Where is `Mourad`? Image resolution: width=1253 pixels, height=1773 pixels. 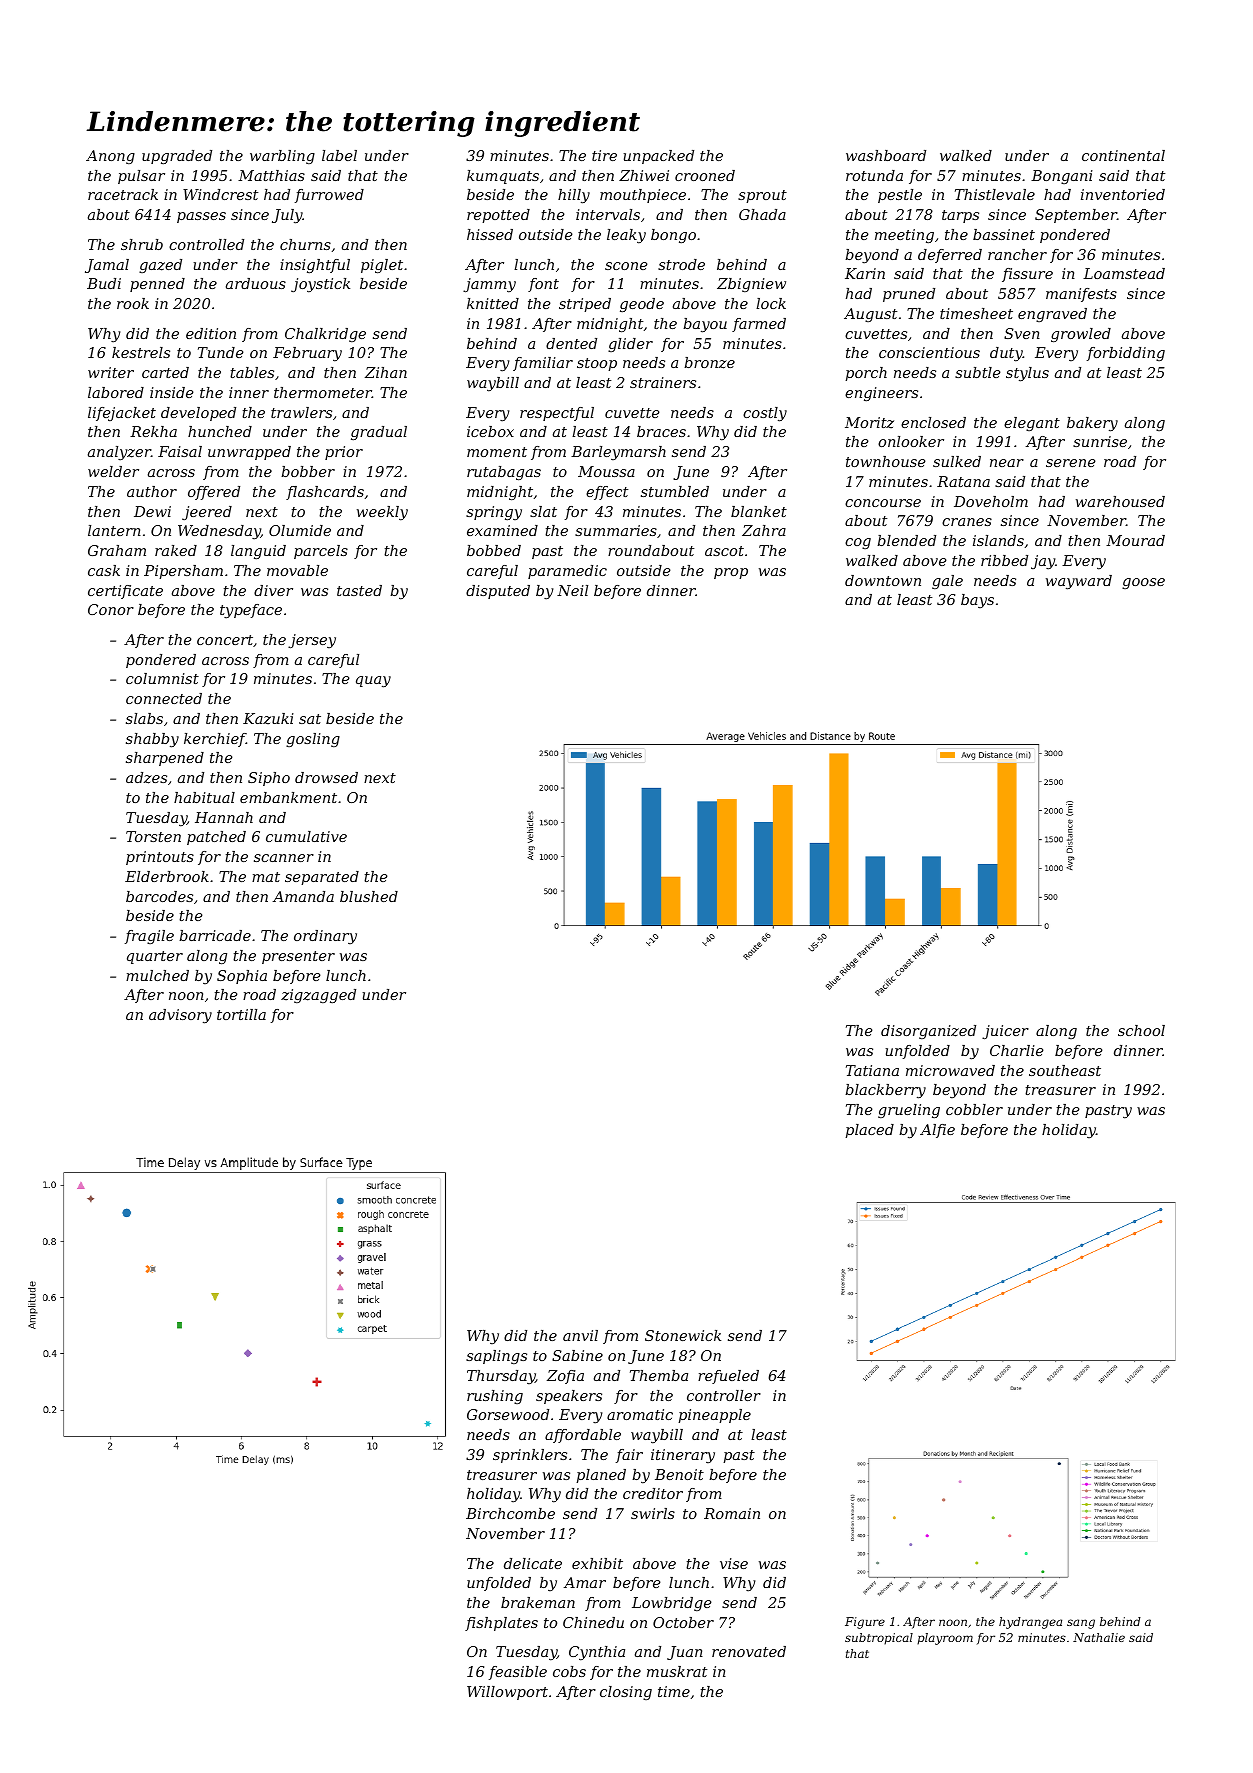 Mourad is located at coordinates (1135, 540).
